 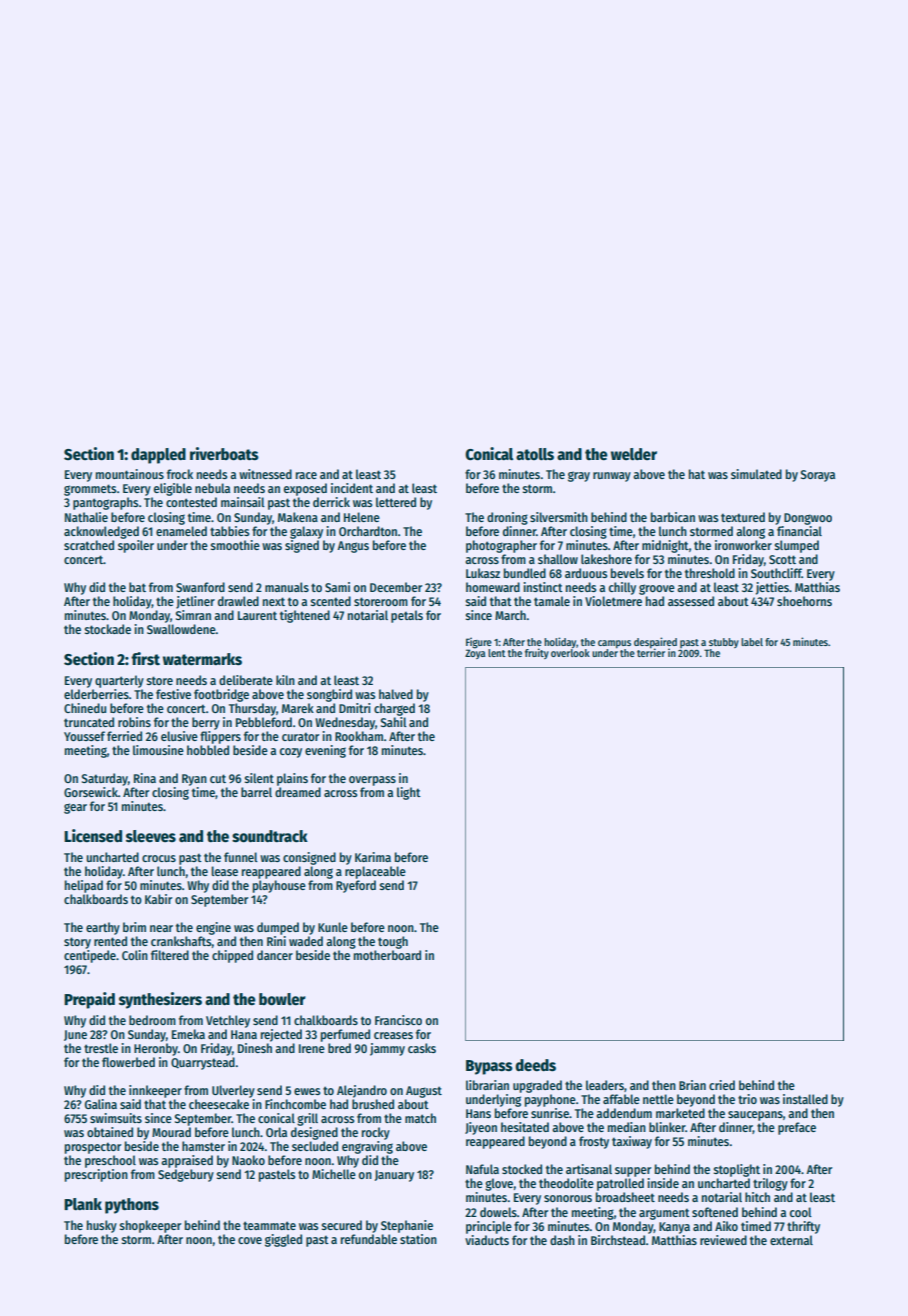 I want to click on atolls, so click(x=535, y=454).
